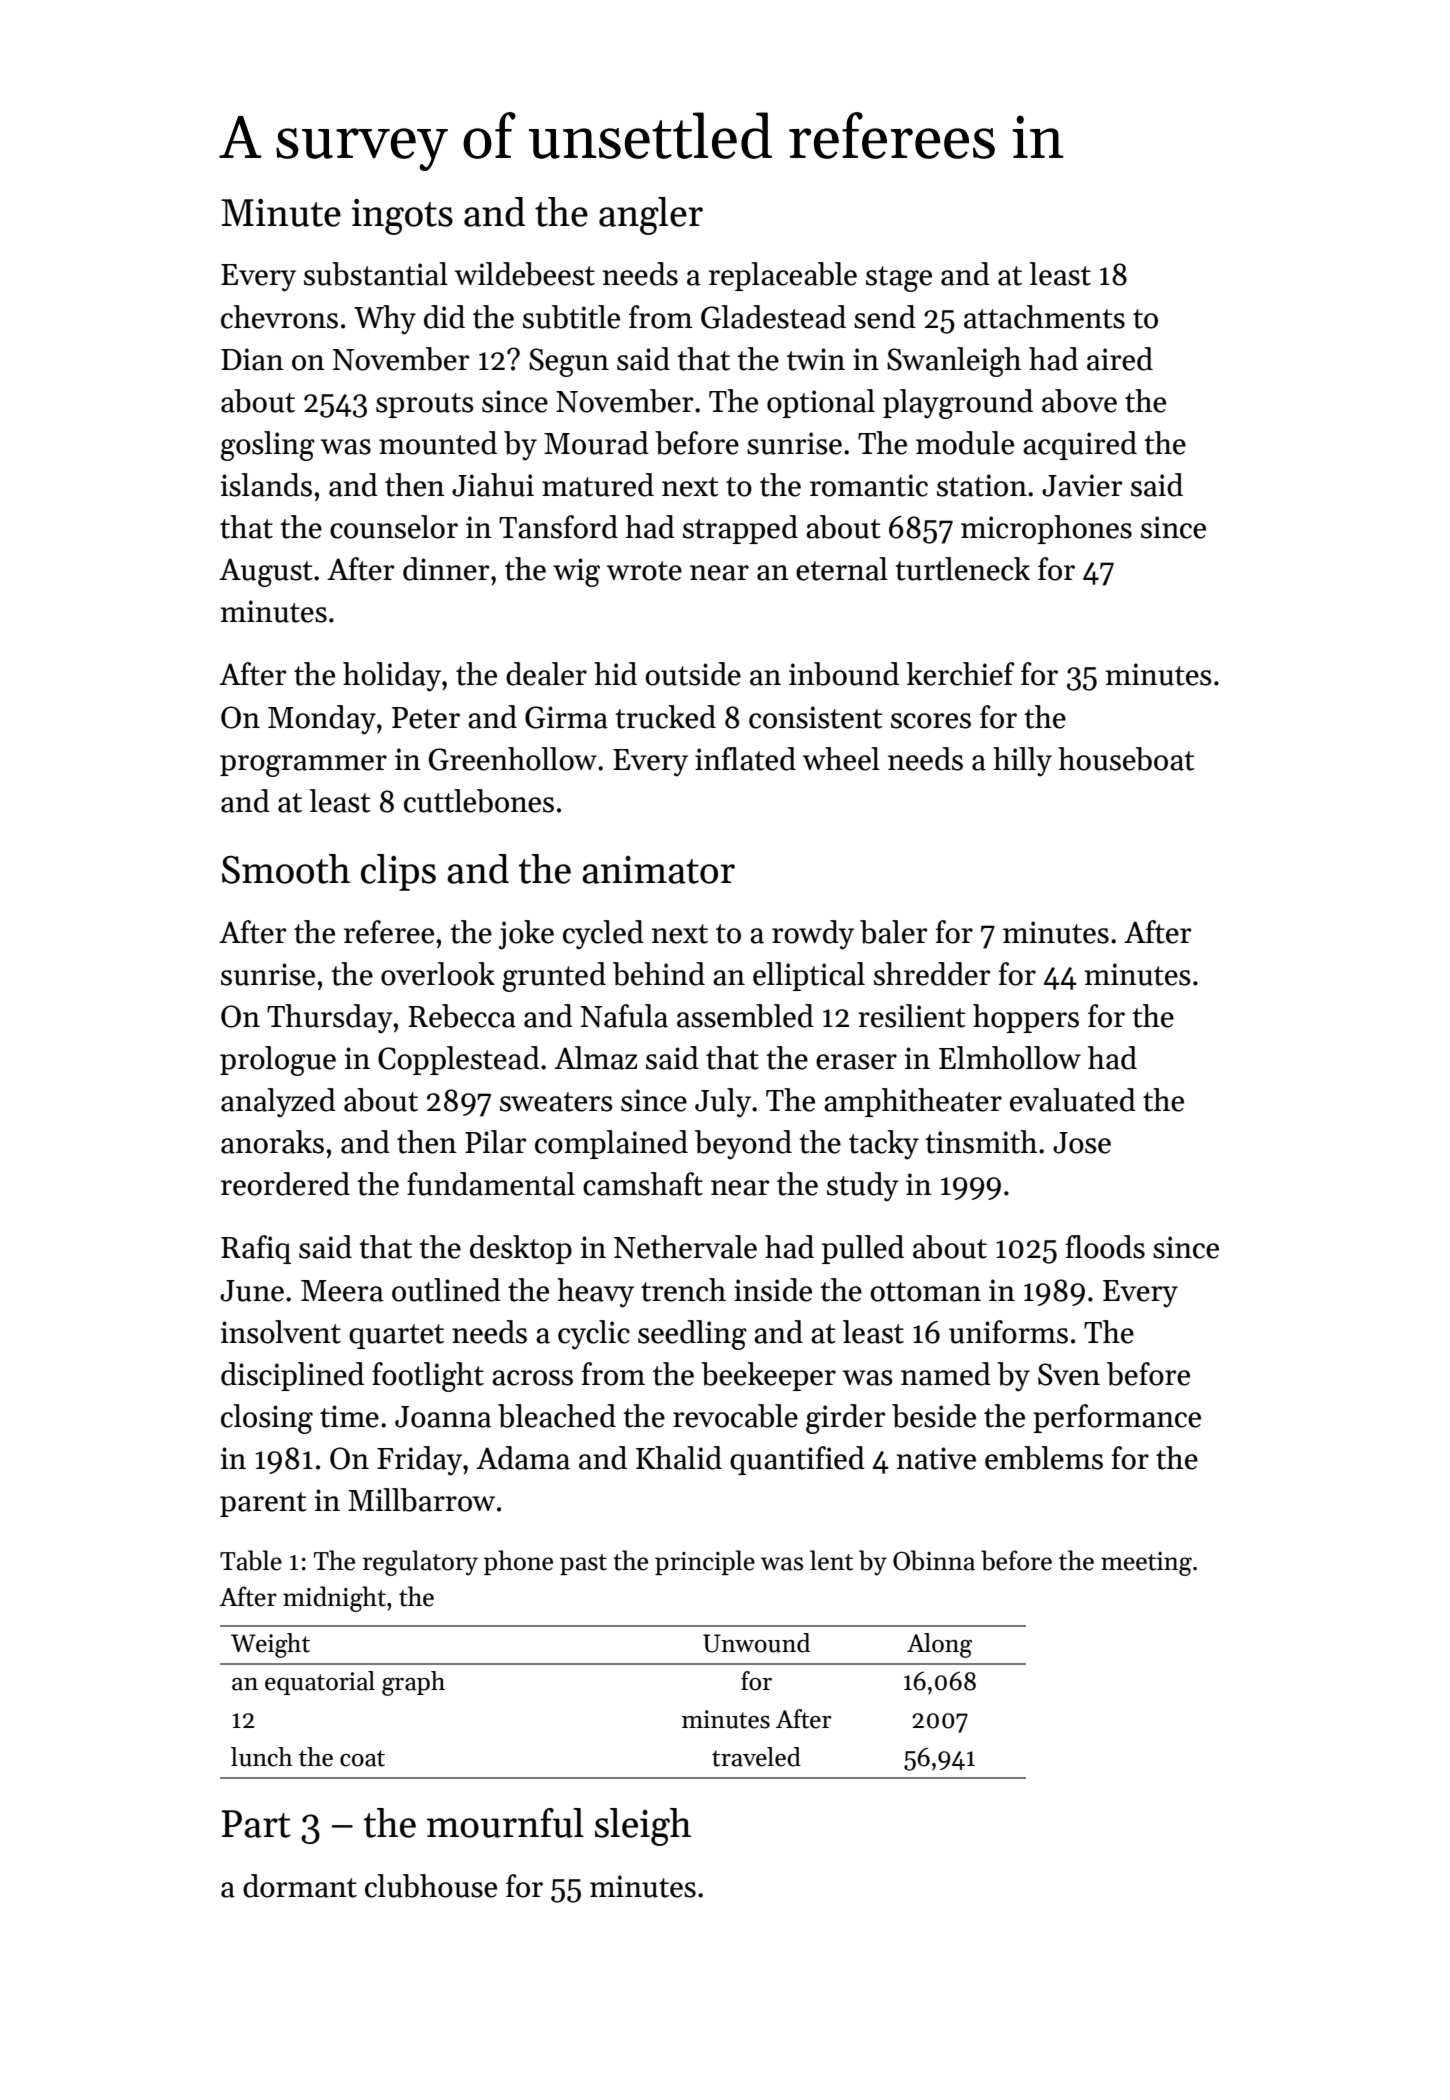 This page has width=1450, height=2100. I want to click on counselor, so click(394, 527).
